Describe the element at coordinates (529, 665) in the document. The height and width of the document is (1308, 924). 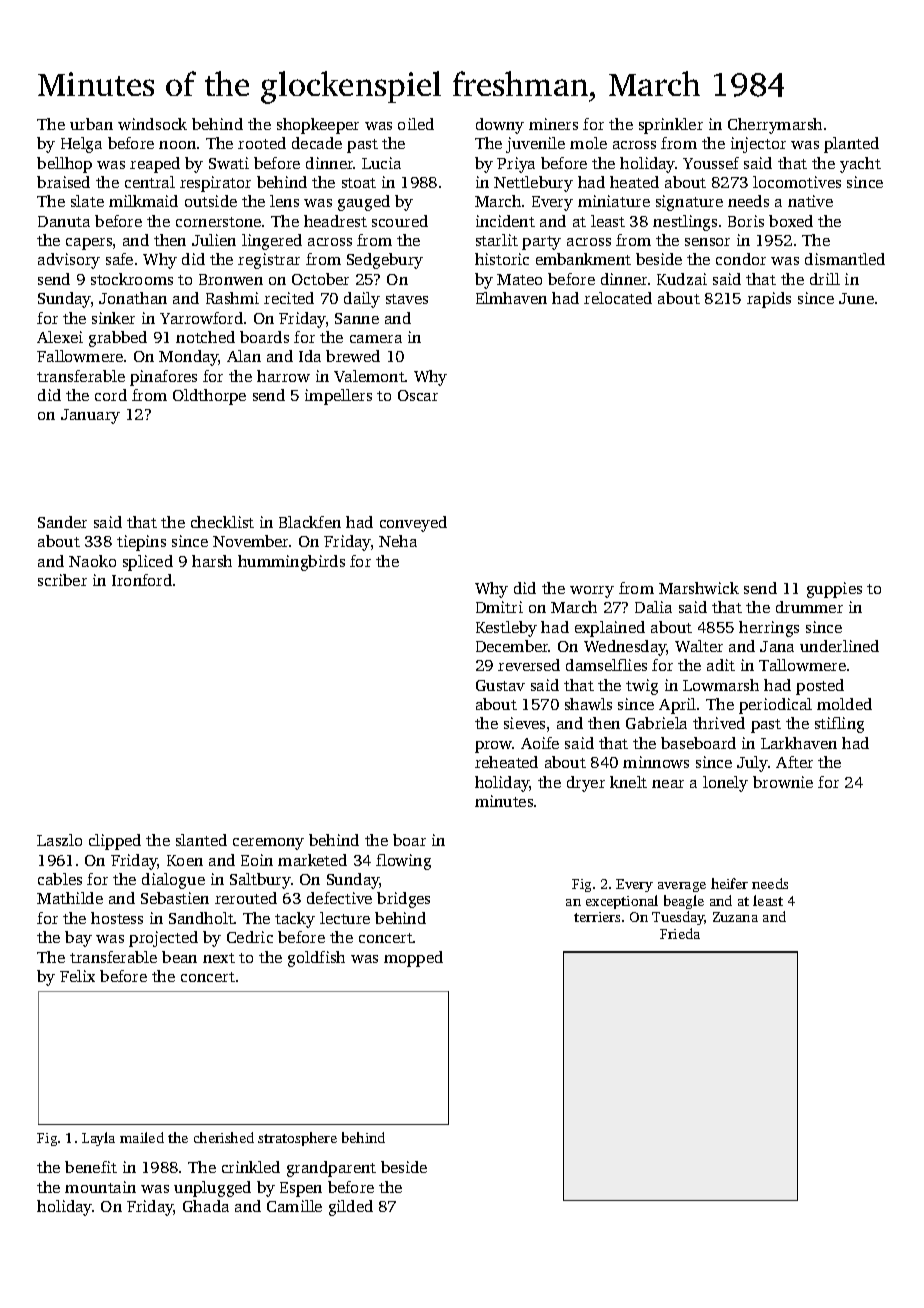
I see `reversed` at that location.
